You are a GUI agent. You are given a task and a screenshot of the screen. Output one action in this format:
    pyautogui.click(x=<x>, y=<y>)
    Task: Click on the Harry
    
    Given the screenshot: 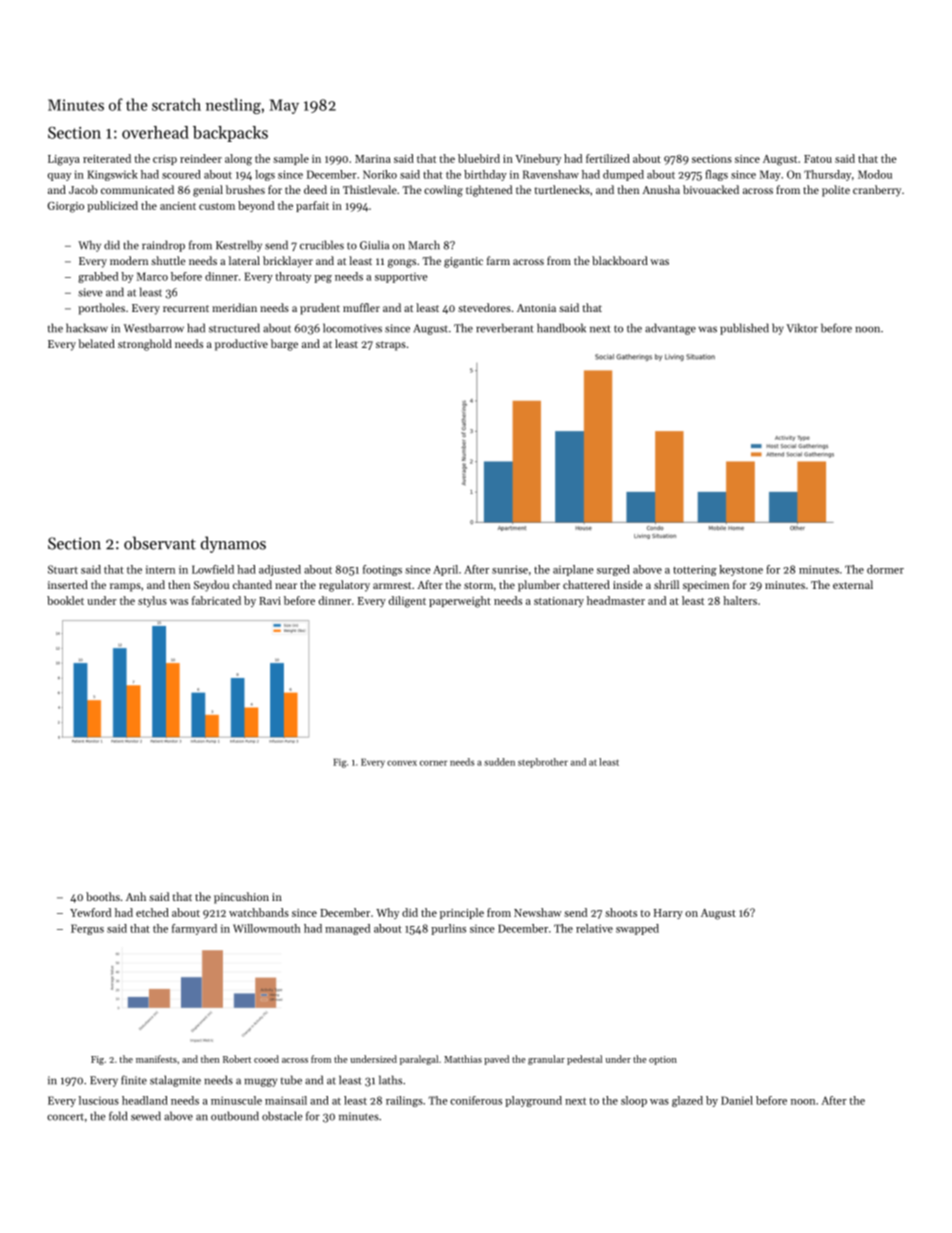 What is the action you would take?
    pyautogui.click(x=668, y=914)
